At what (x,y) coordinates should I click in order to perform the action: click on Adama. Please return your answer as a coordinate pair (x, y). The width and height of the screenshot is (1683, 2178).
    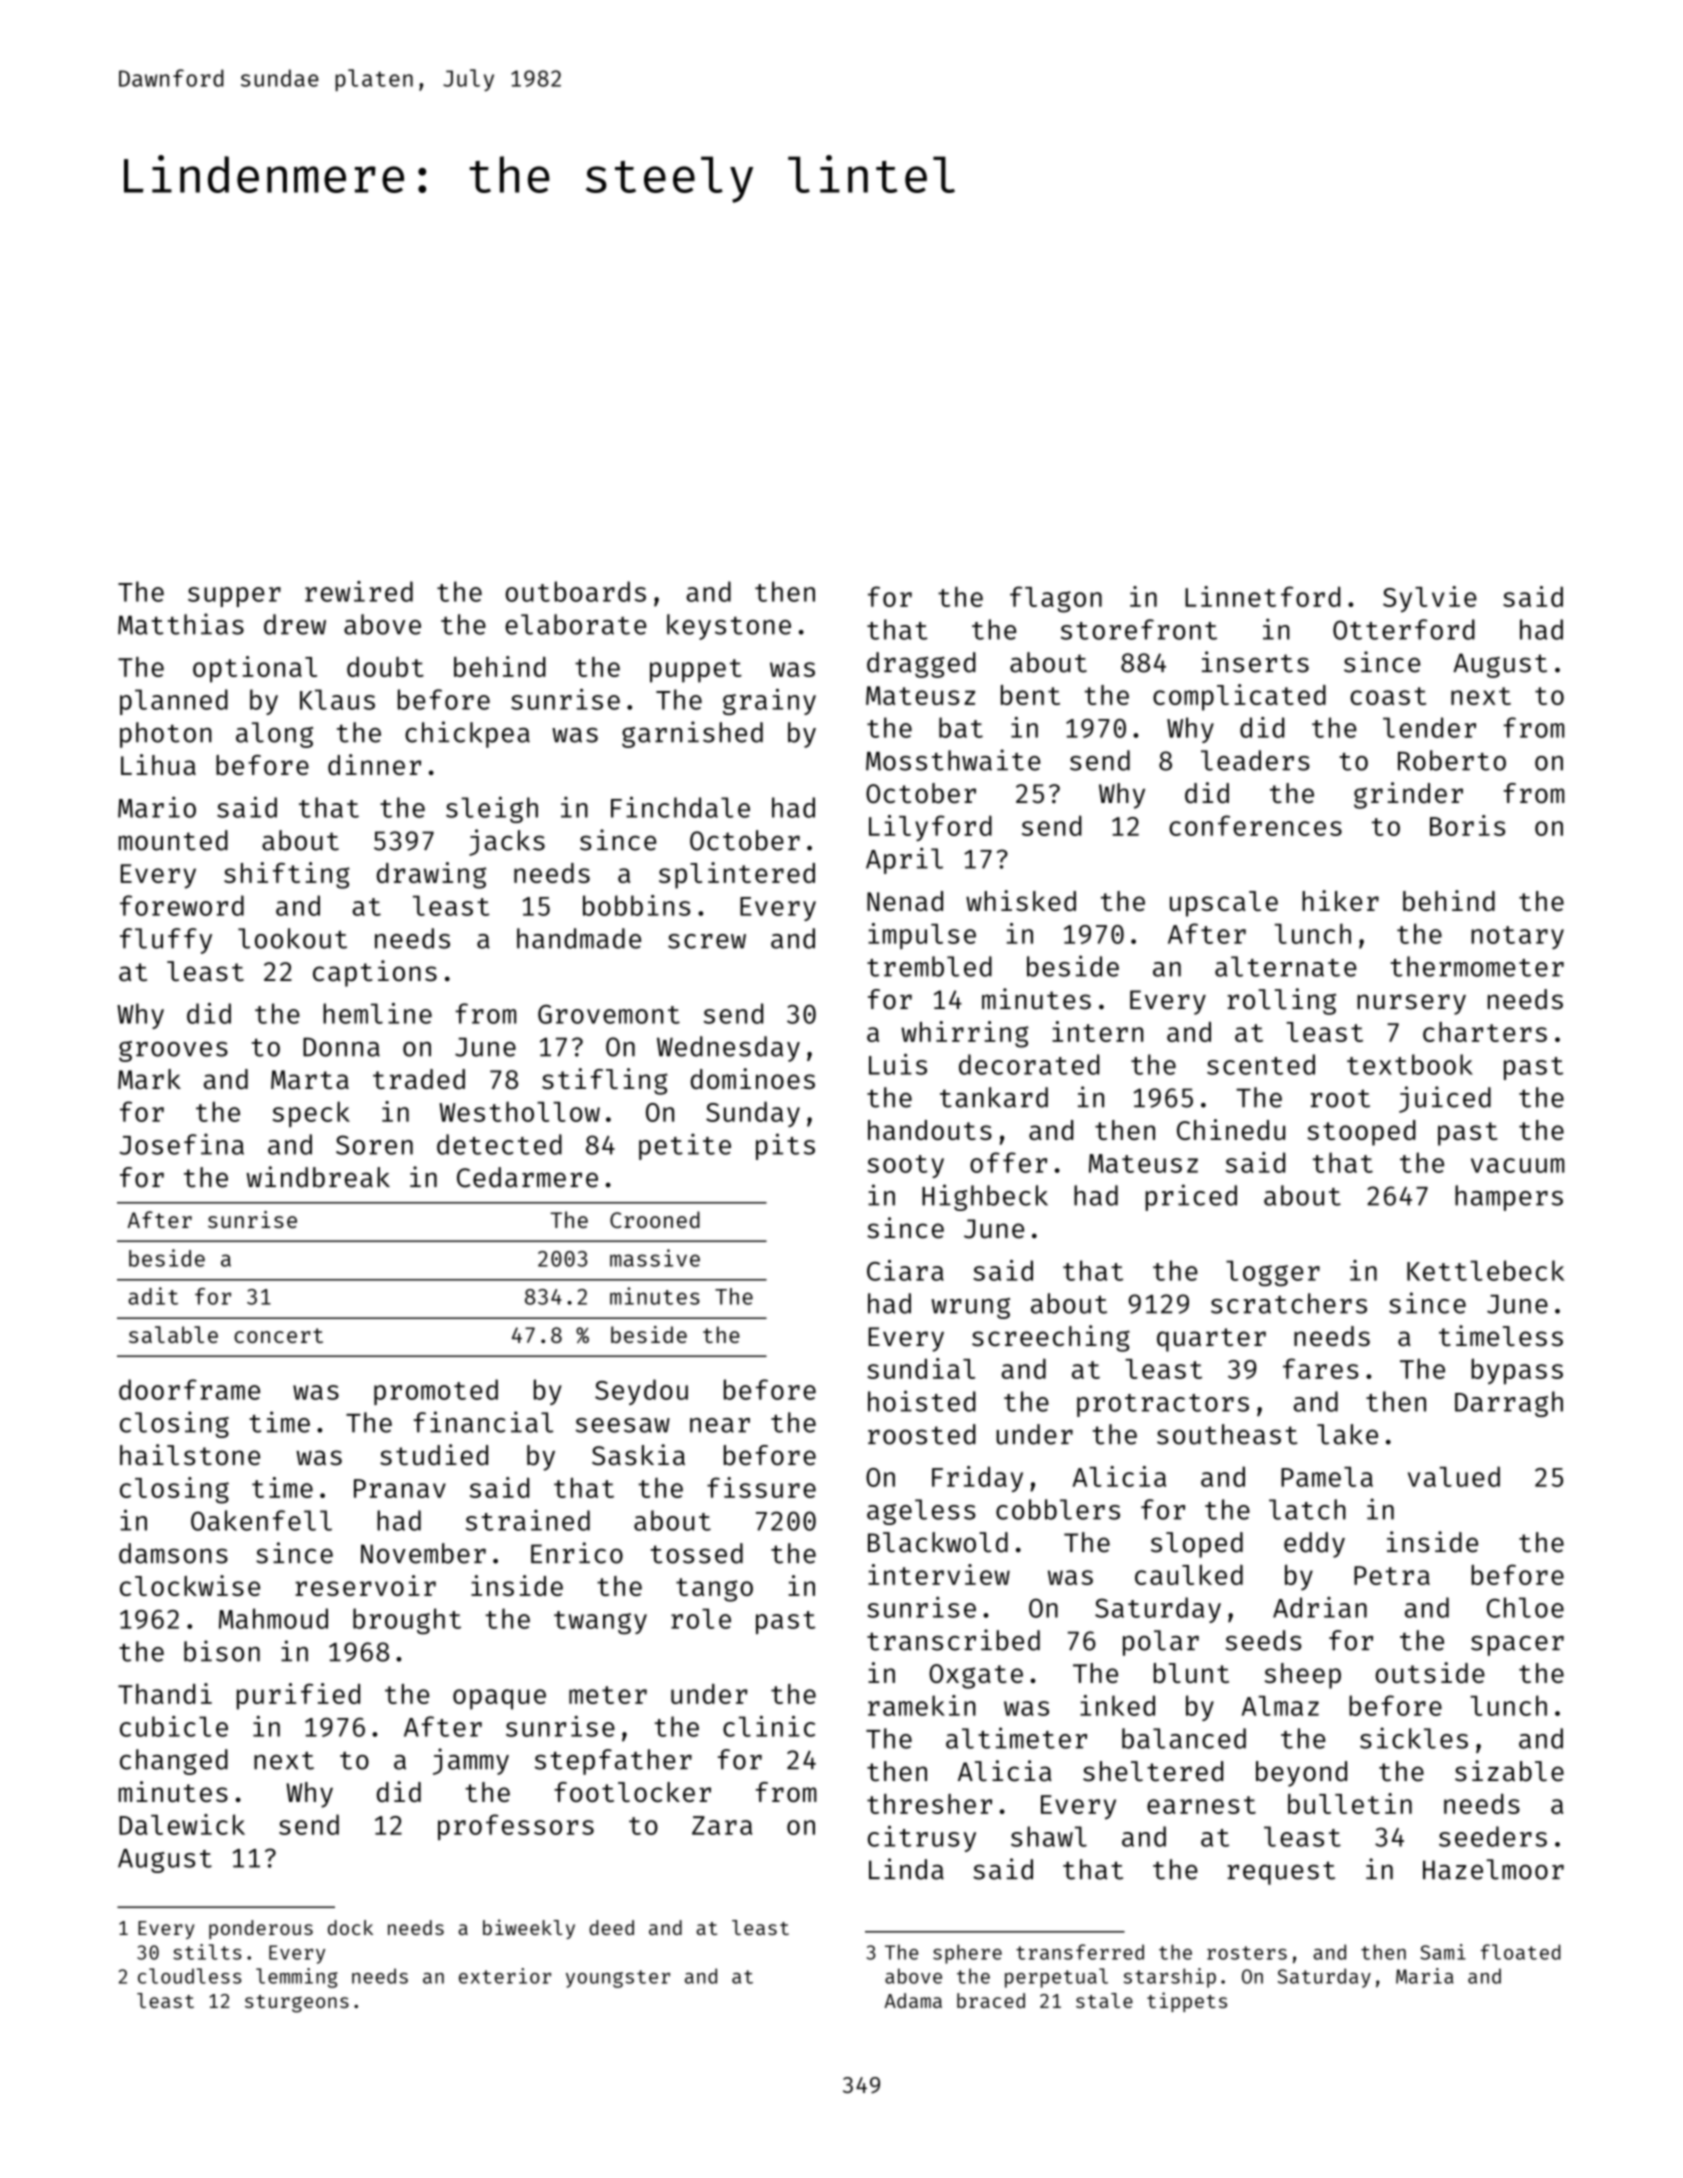
    Looking at the image, I should click on (913, 2000).
